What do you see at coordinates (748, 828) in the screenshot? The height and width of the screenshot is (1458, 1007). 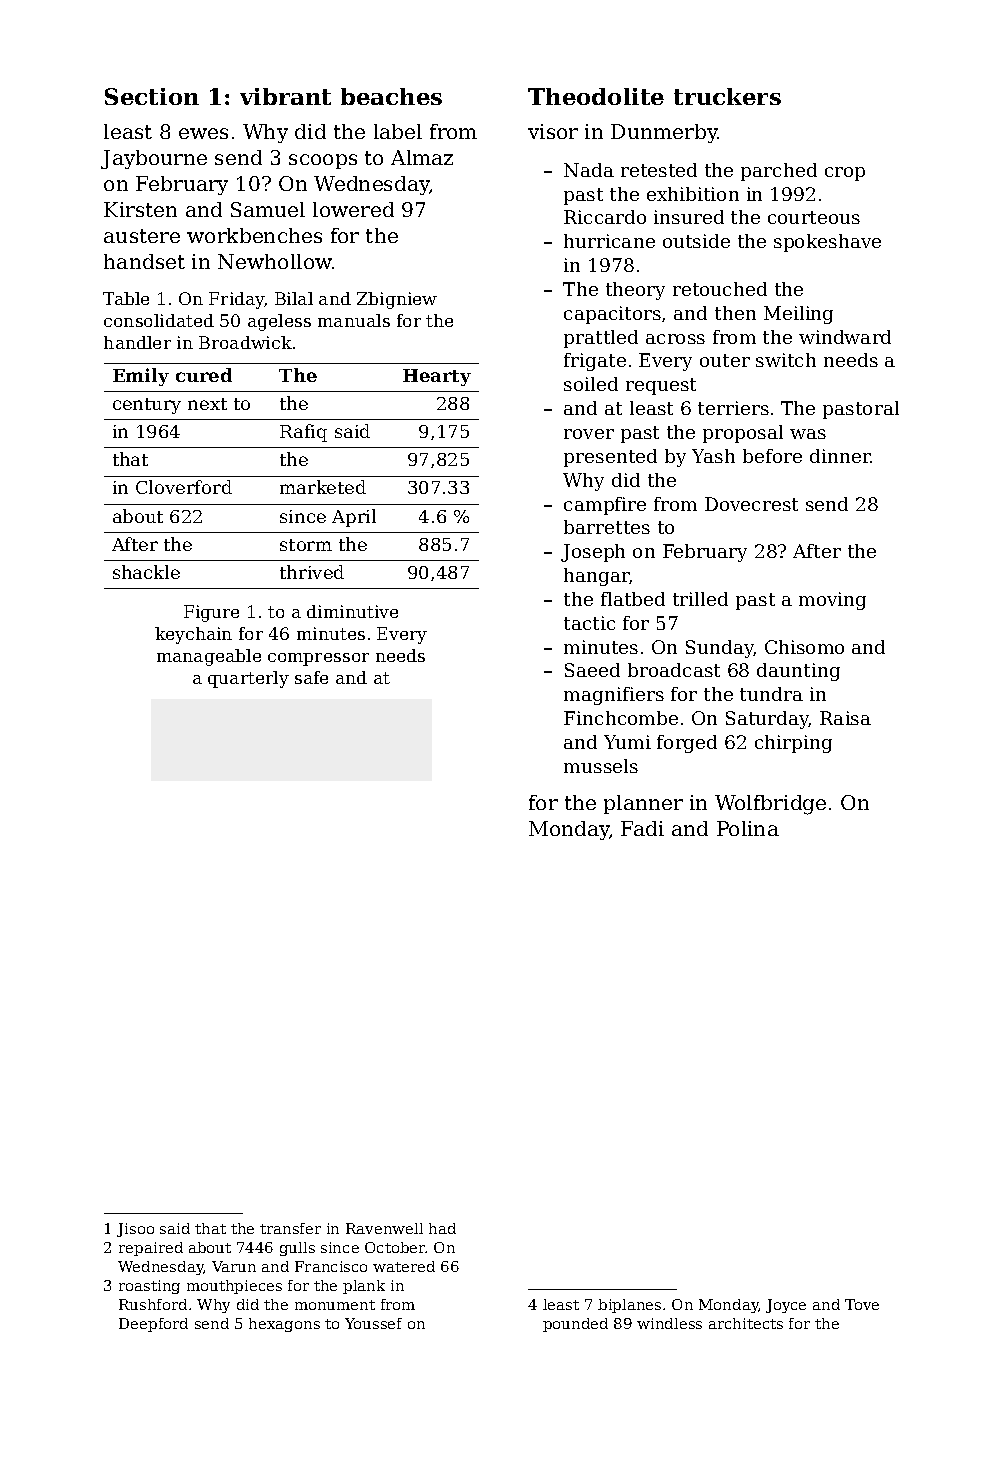 I see `Polina` at bounding box center [748, 828].
